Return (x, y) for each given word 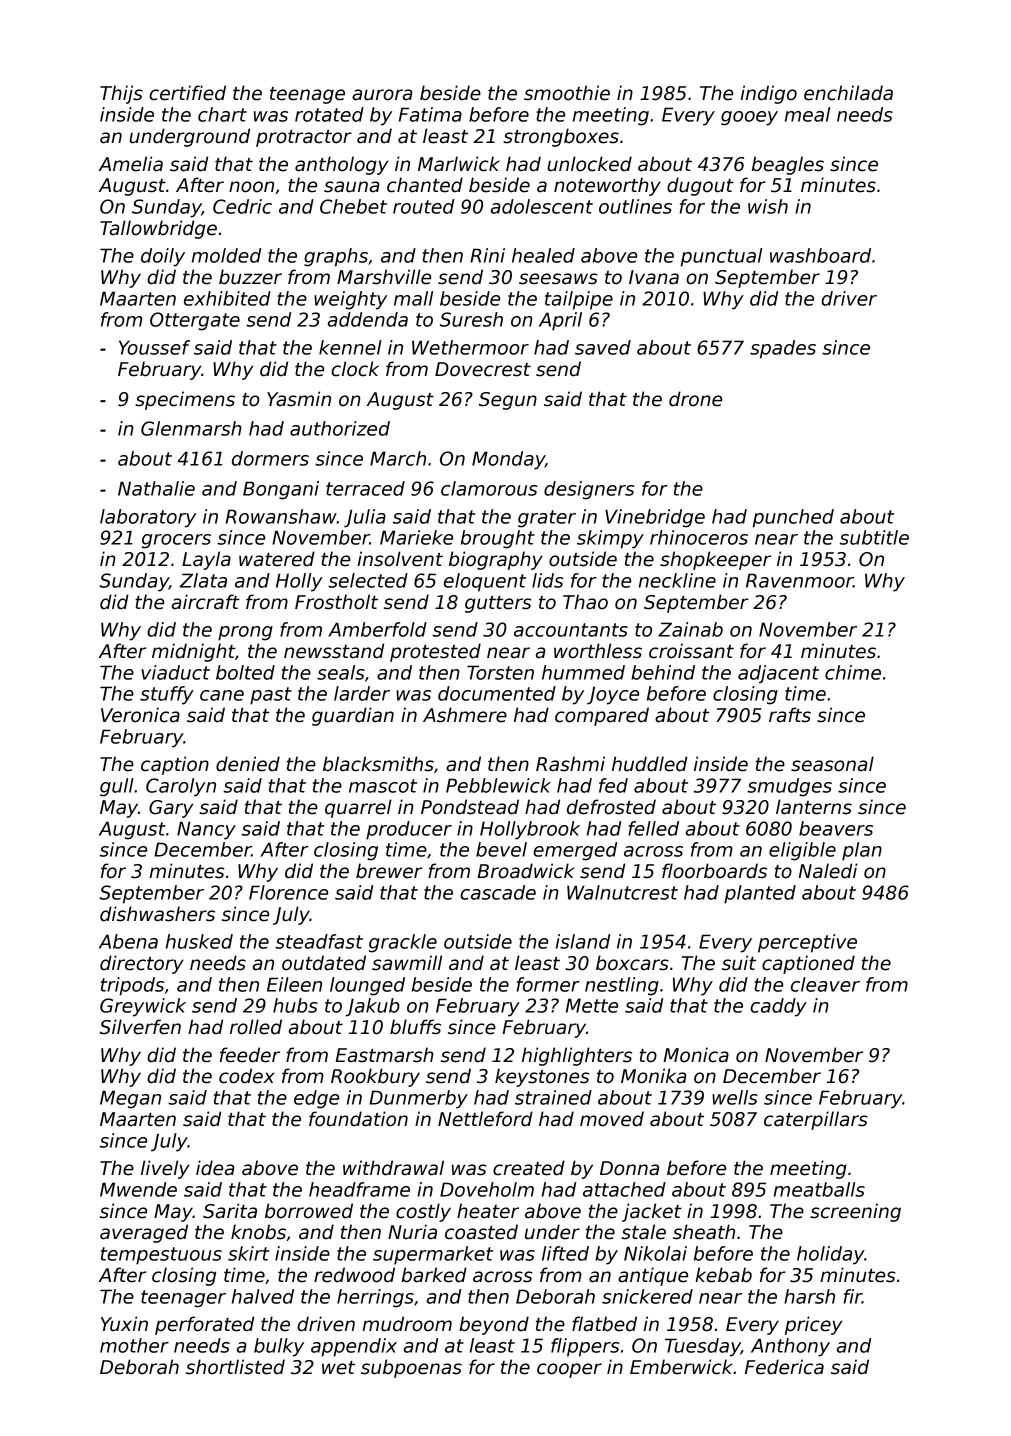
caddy (778, 1007)
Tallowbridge (158, 229)
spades (783, 349)
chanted (425, 185)
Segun (508, 401)
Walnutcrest (622, 892)
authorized (340, 428)
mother (134, 1345)
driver (849, 298)
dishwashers (157, 914)
